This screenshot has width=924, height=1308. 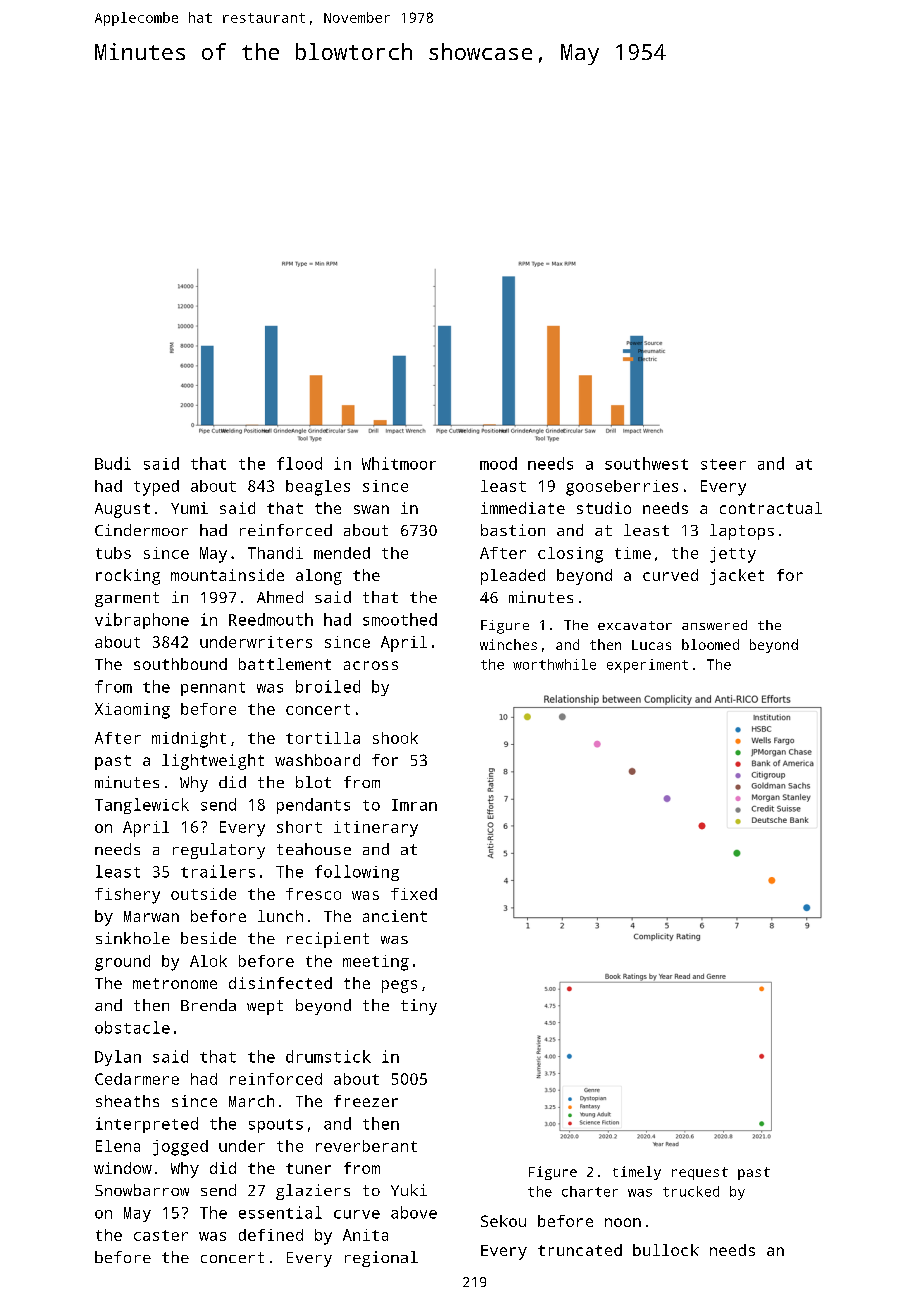 What do you see at coordinates (570, 555) in the screenshot?
I see `closing` at bounding box center [570, 555].
